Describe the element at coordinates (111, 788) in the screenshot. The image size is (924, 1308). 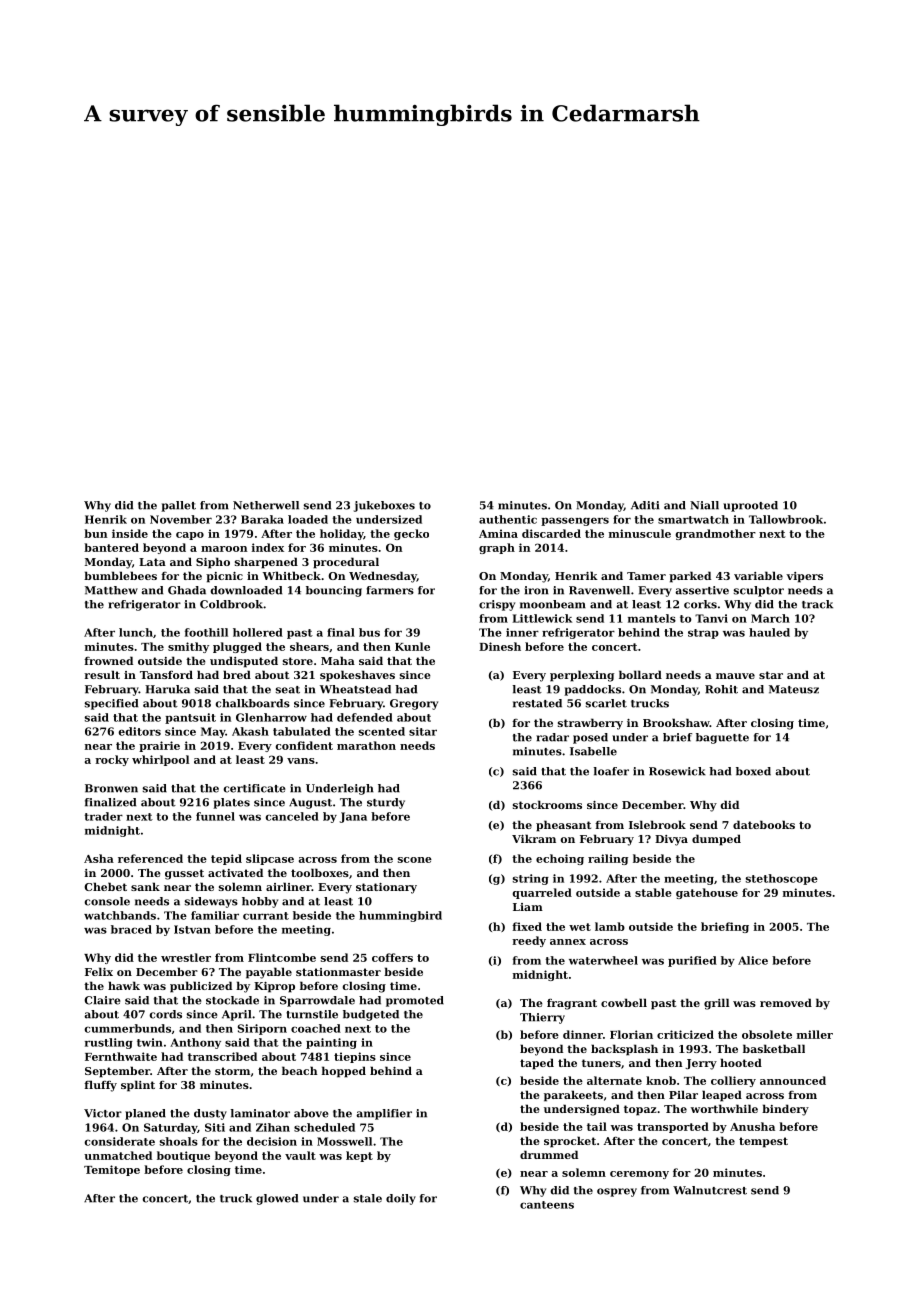
I see `Bronwen` at that location.
